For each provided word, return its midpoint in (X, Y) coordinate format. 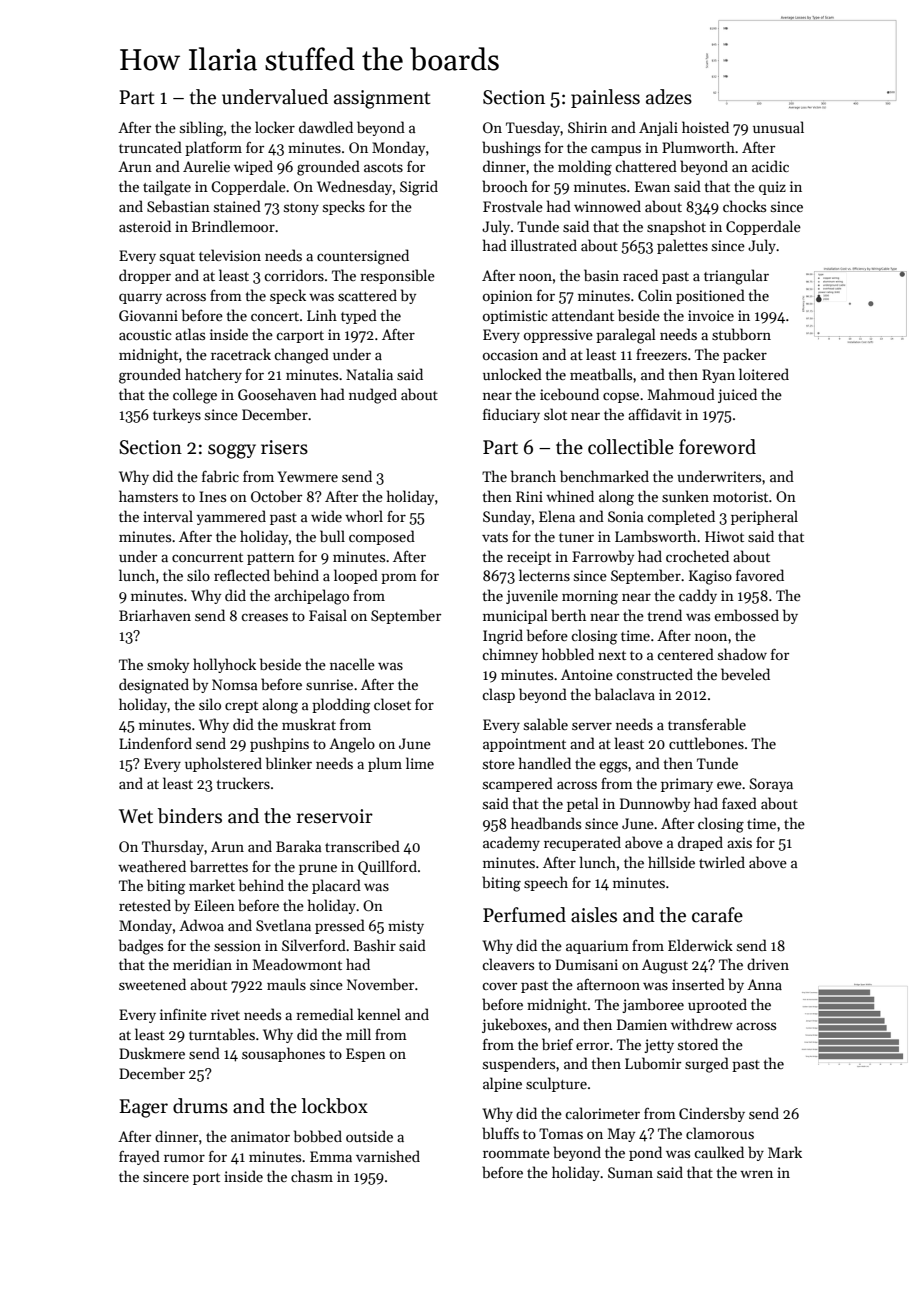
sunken (685, 496)
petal (583, 804)
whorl (364, 516)
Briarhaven (155, 615)
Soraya (771, 785)
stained (237, 206)
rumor (184, 1158)
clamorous (720, 1133)
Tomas (561, 1133)
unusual (778, 127)
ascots (383, 167)
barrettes (219, 866)
